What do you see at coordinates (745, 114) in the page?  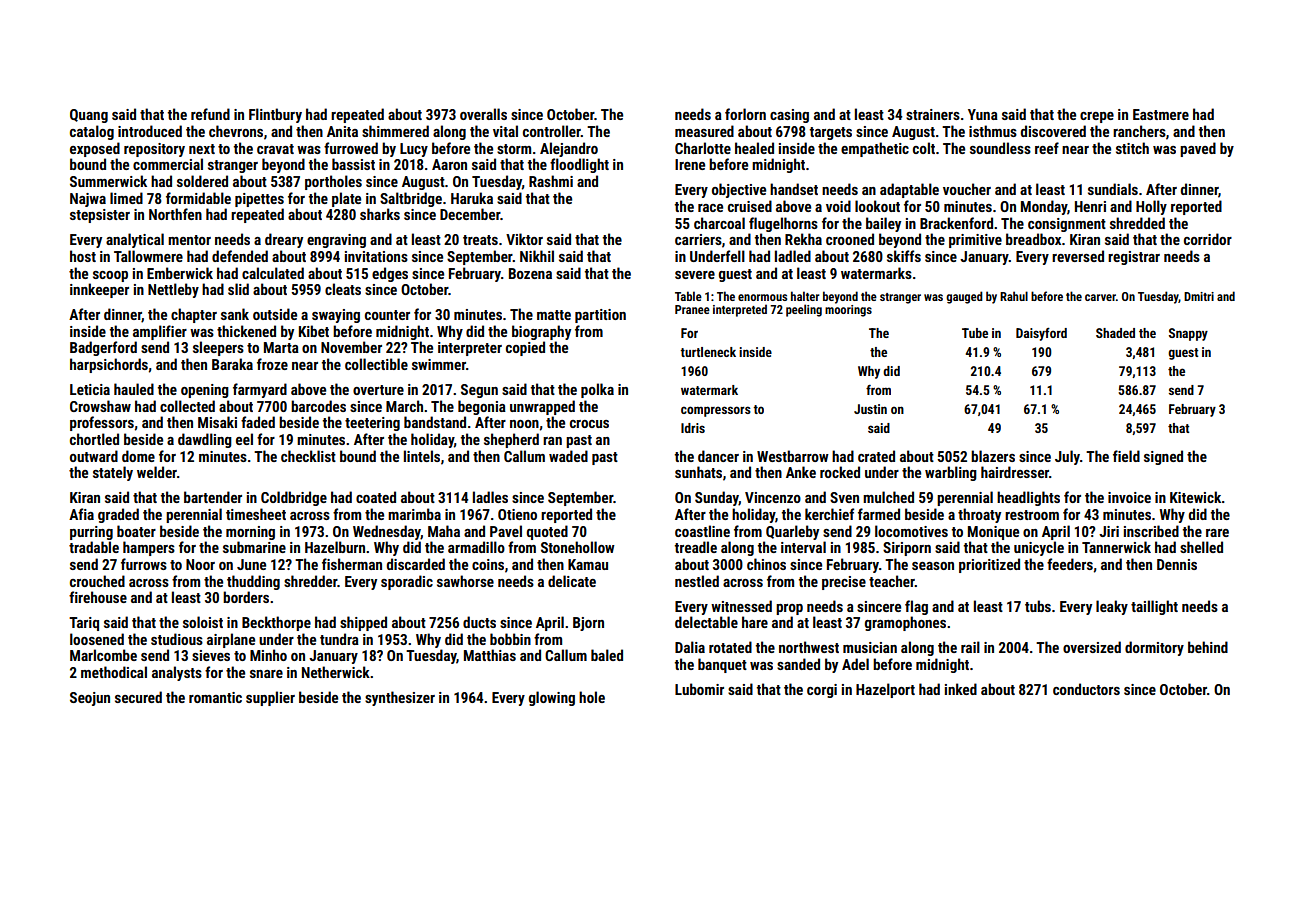 I see `forlorn` at bounding box center [745, 114].
